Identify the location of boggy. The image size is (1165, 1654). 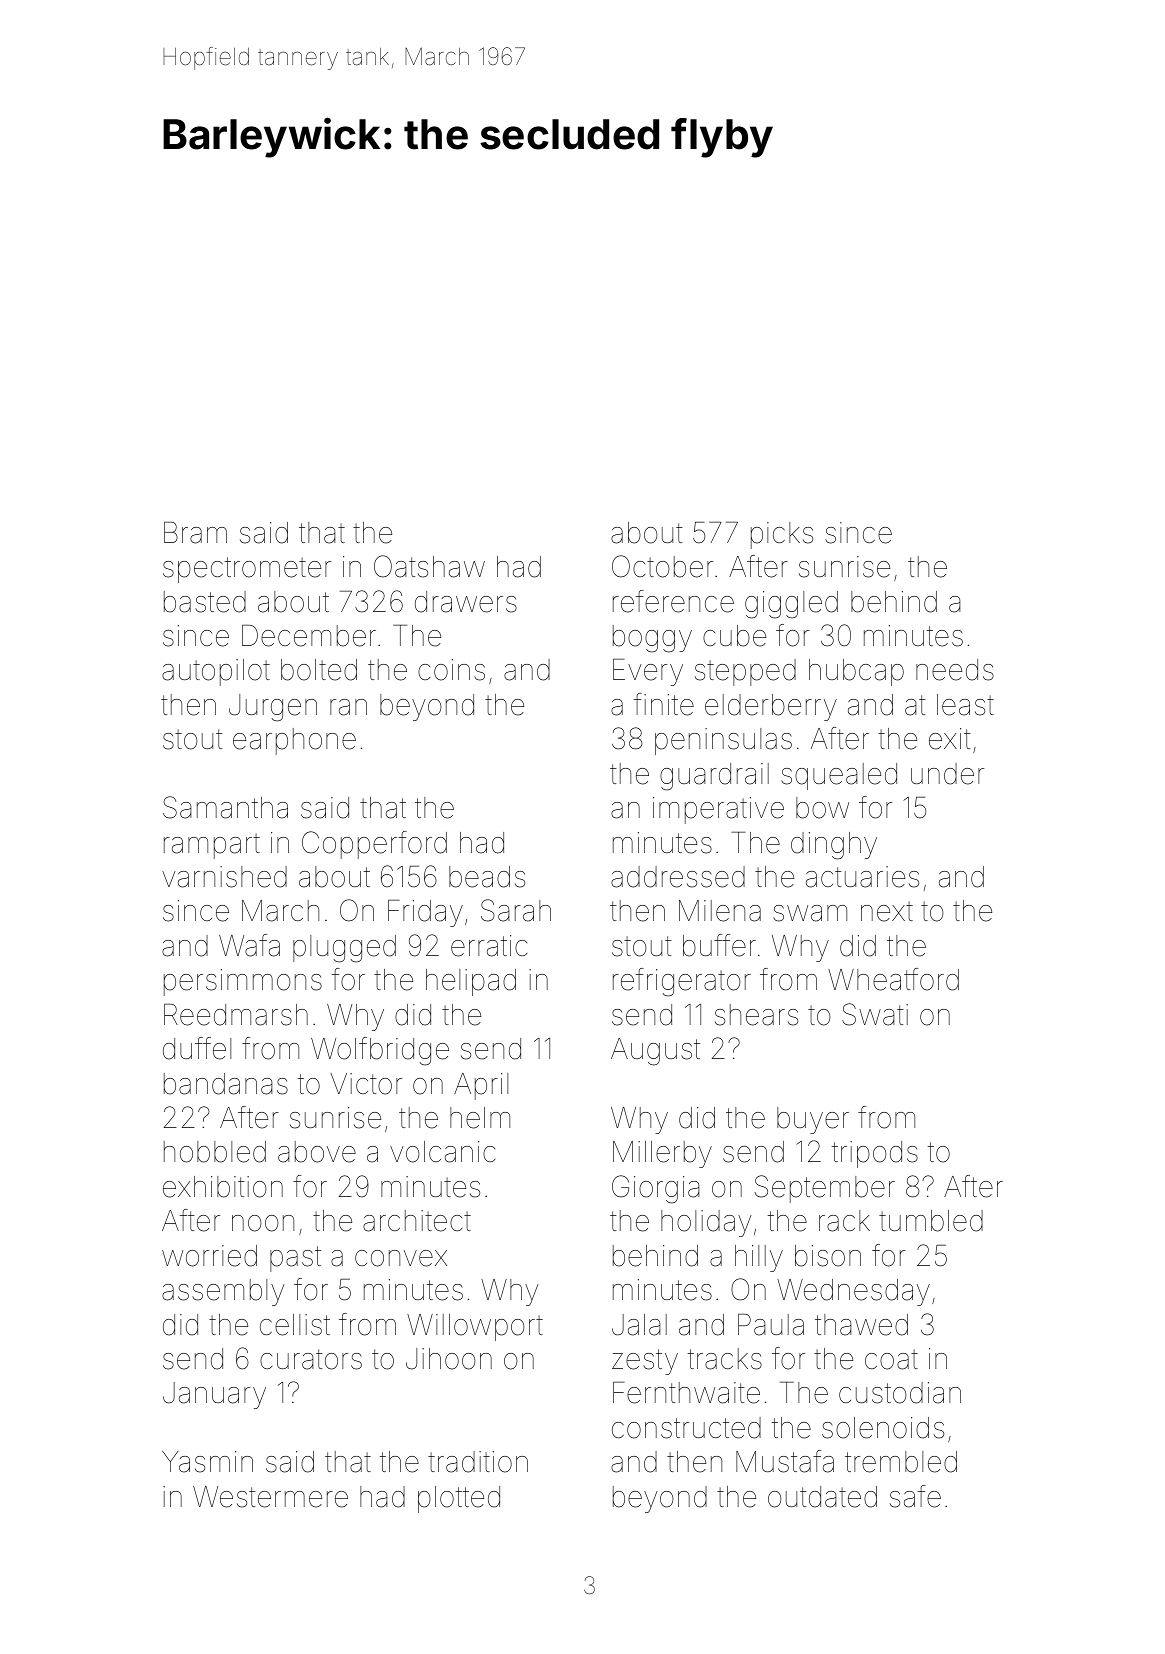
(652, 639).
